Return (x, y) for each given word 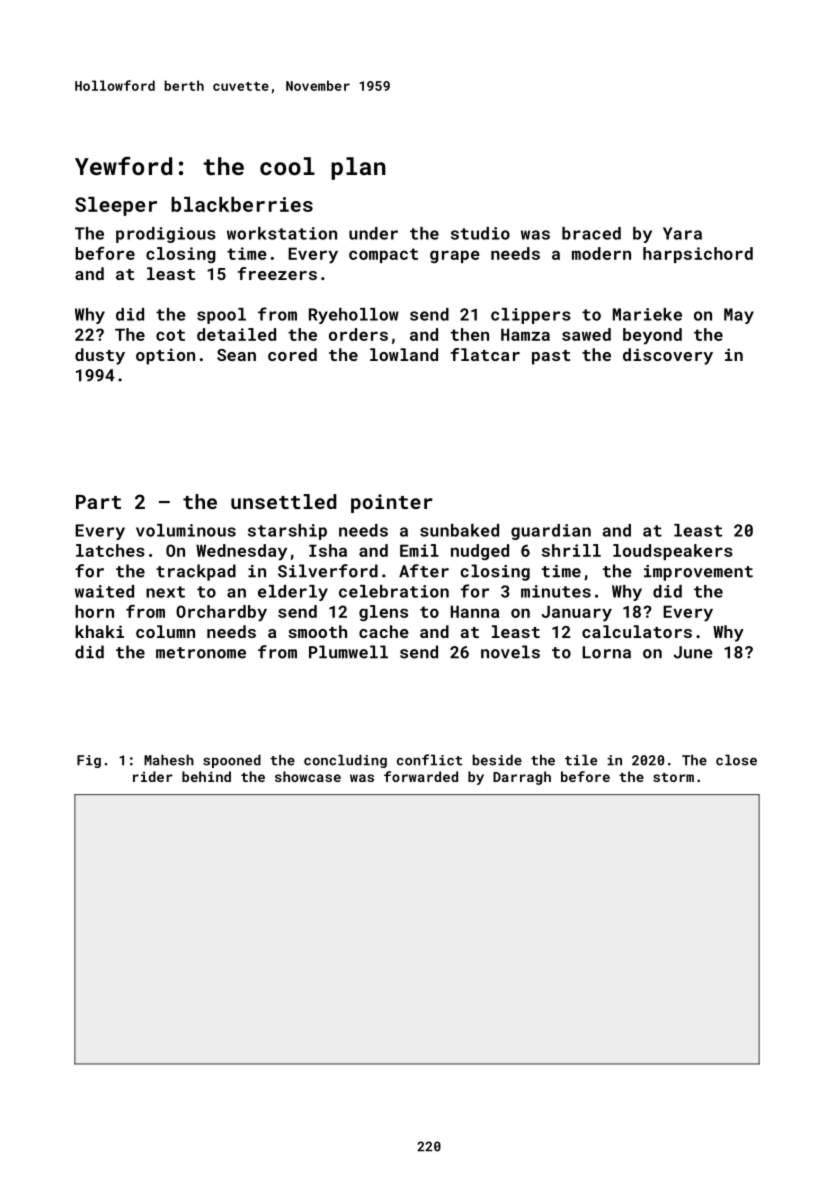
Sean (236, 355)
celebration (394, 591)
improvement (698, 573)
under (373, 233)
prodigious (166, 235)
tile (581, 760)
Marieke (647, 314)
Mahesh (169, 760)
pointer (392, 503)
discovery (668, 356)
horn (94, 611)
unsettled (284, 501)
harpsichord (698, 255)
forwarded (421, 776)
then (470, 334)
